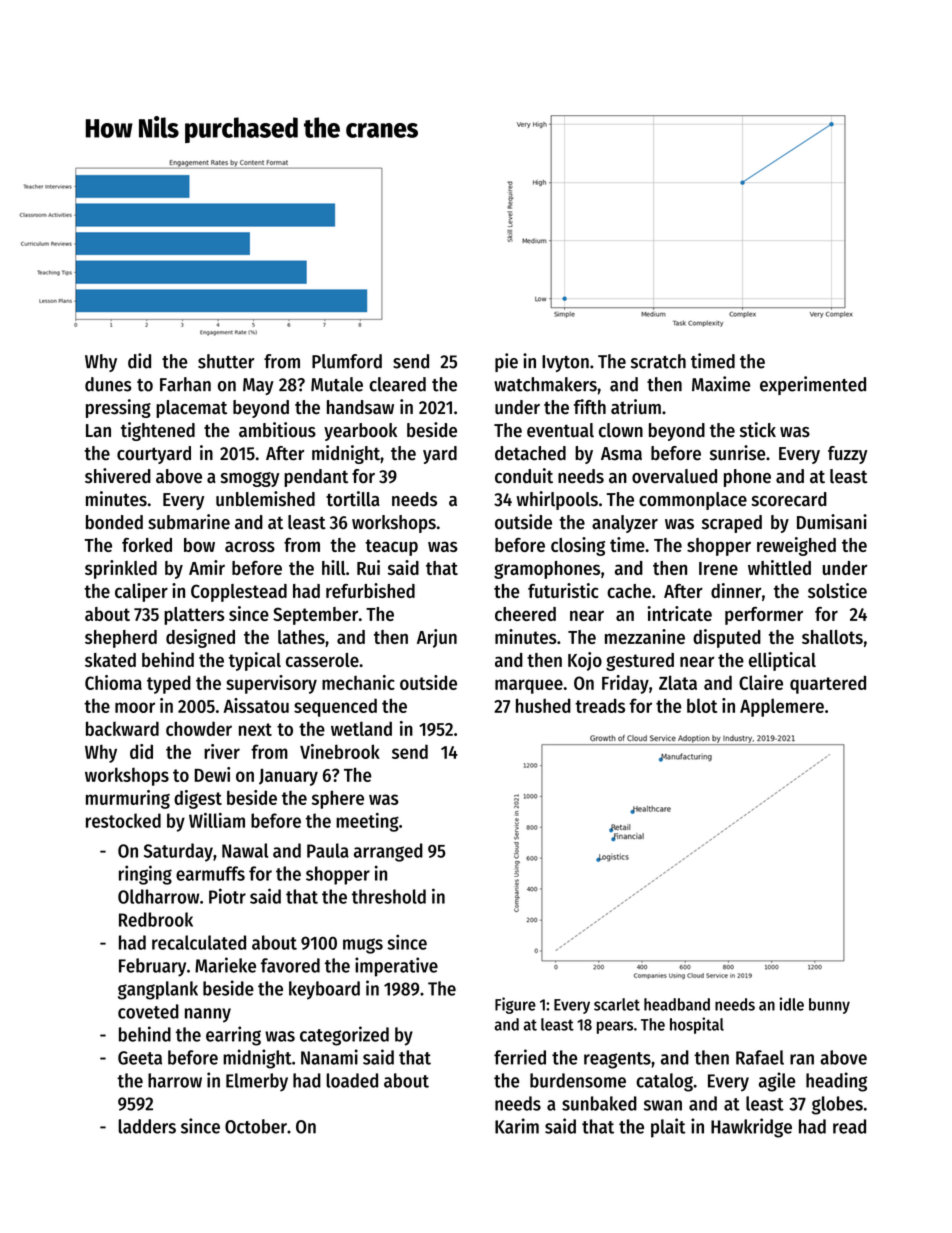 The image size is (952, 1233). I want to click on shivered, so click(118, 476).
